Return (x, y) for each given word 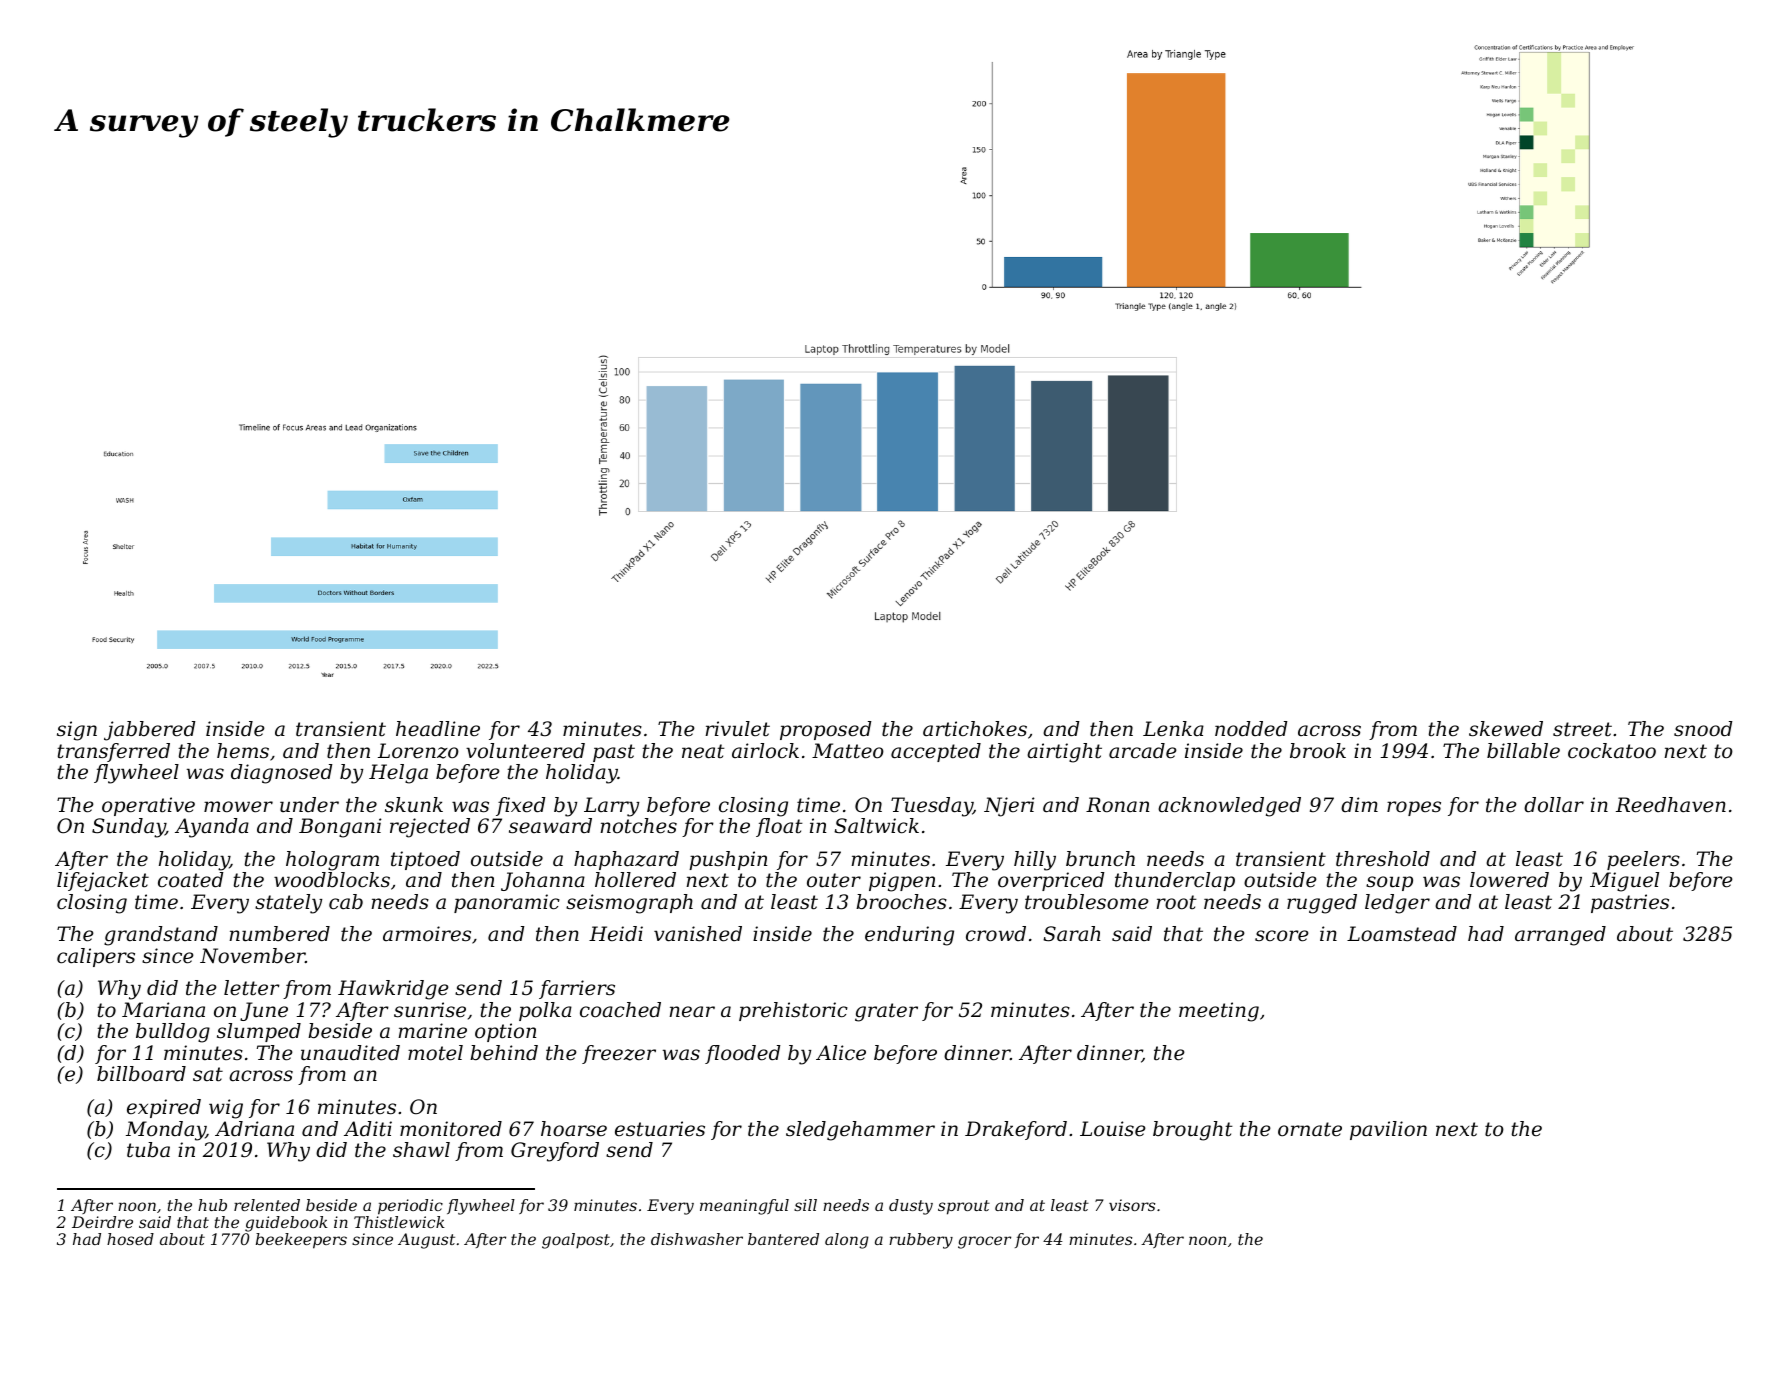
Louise (1113, 1129)
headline (438, 729)
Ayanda (212, 828)
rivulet (737, 729)
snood (1703, 729)
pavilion (1388, 1130)
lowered (1509, 880)
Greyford (555, 1152)
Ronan (1118, 805)
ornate (1310, 1129)
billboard (141, 1074)
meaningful (744, 1207)
